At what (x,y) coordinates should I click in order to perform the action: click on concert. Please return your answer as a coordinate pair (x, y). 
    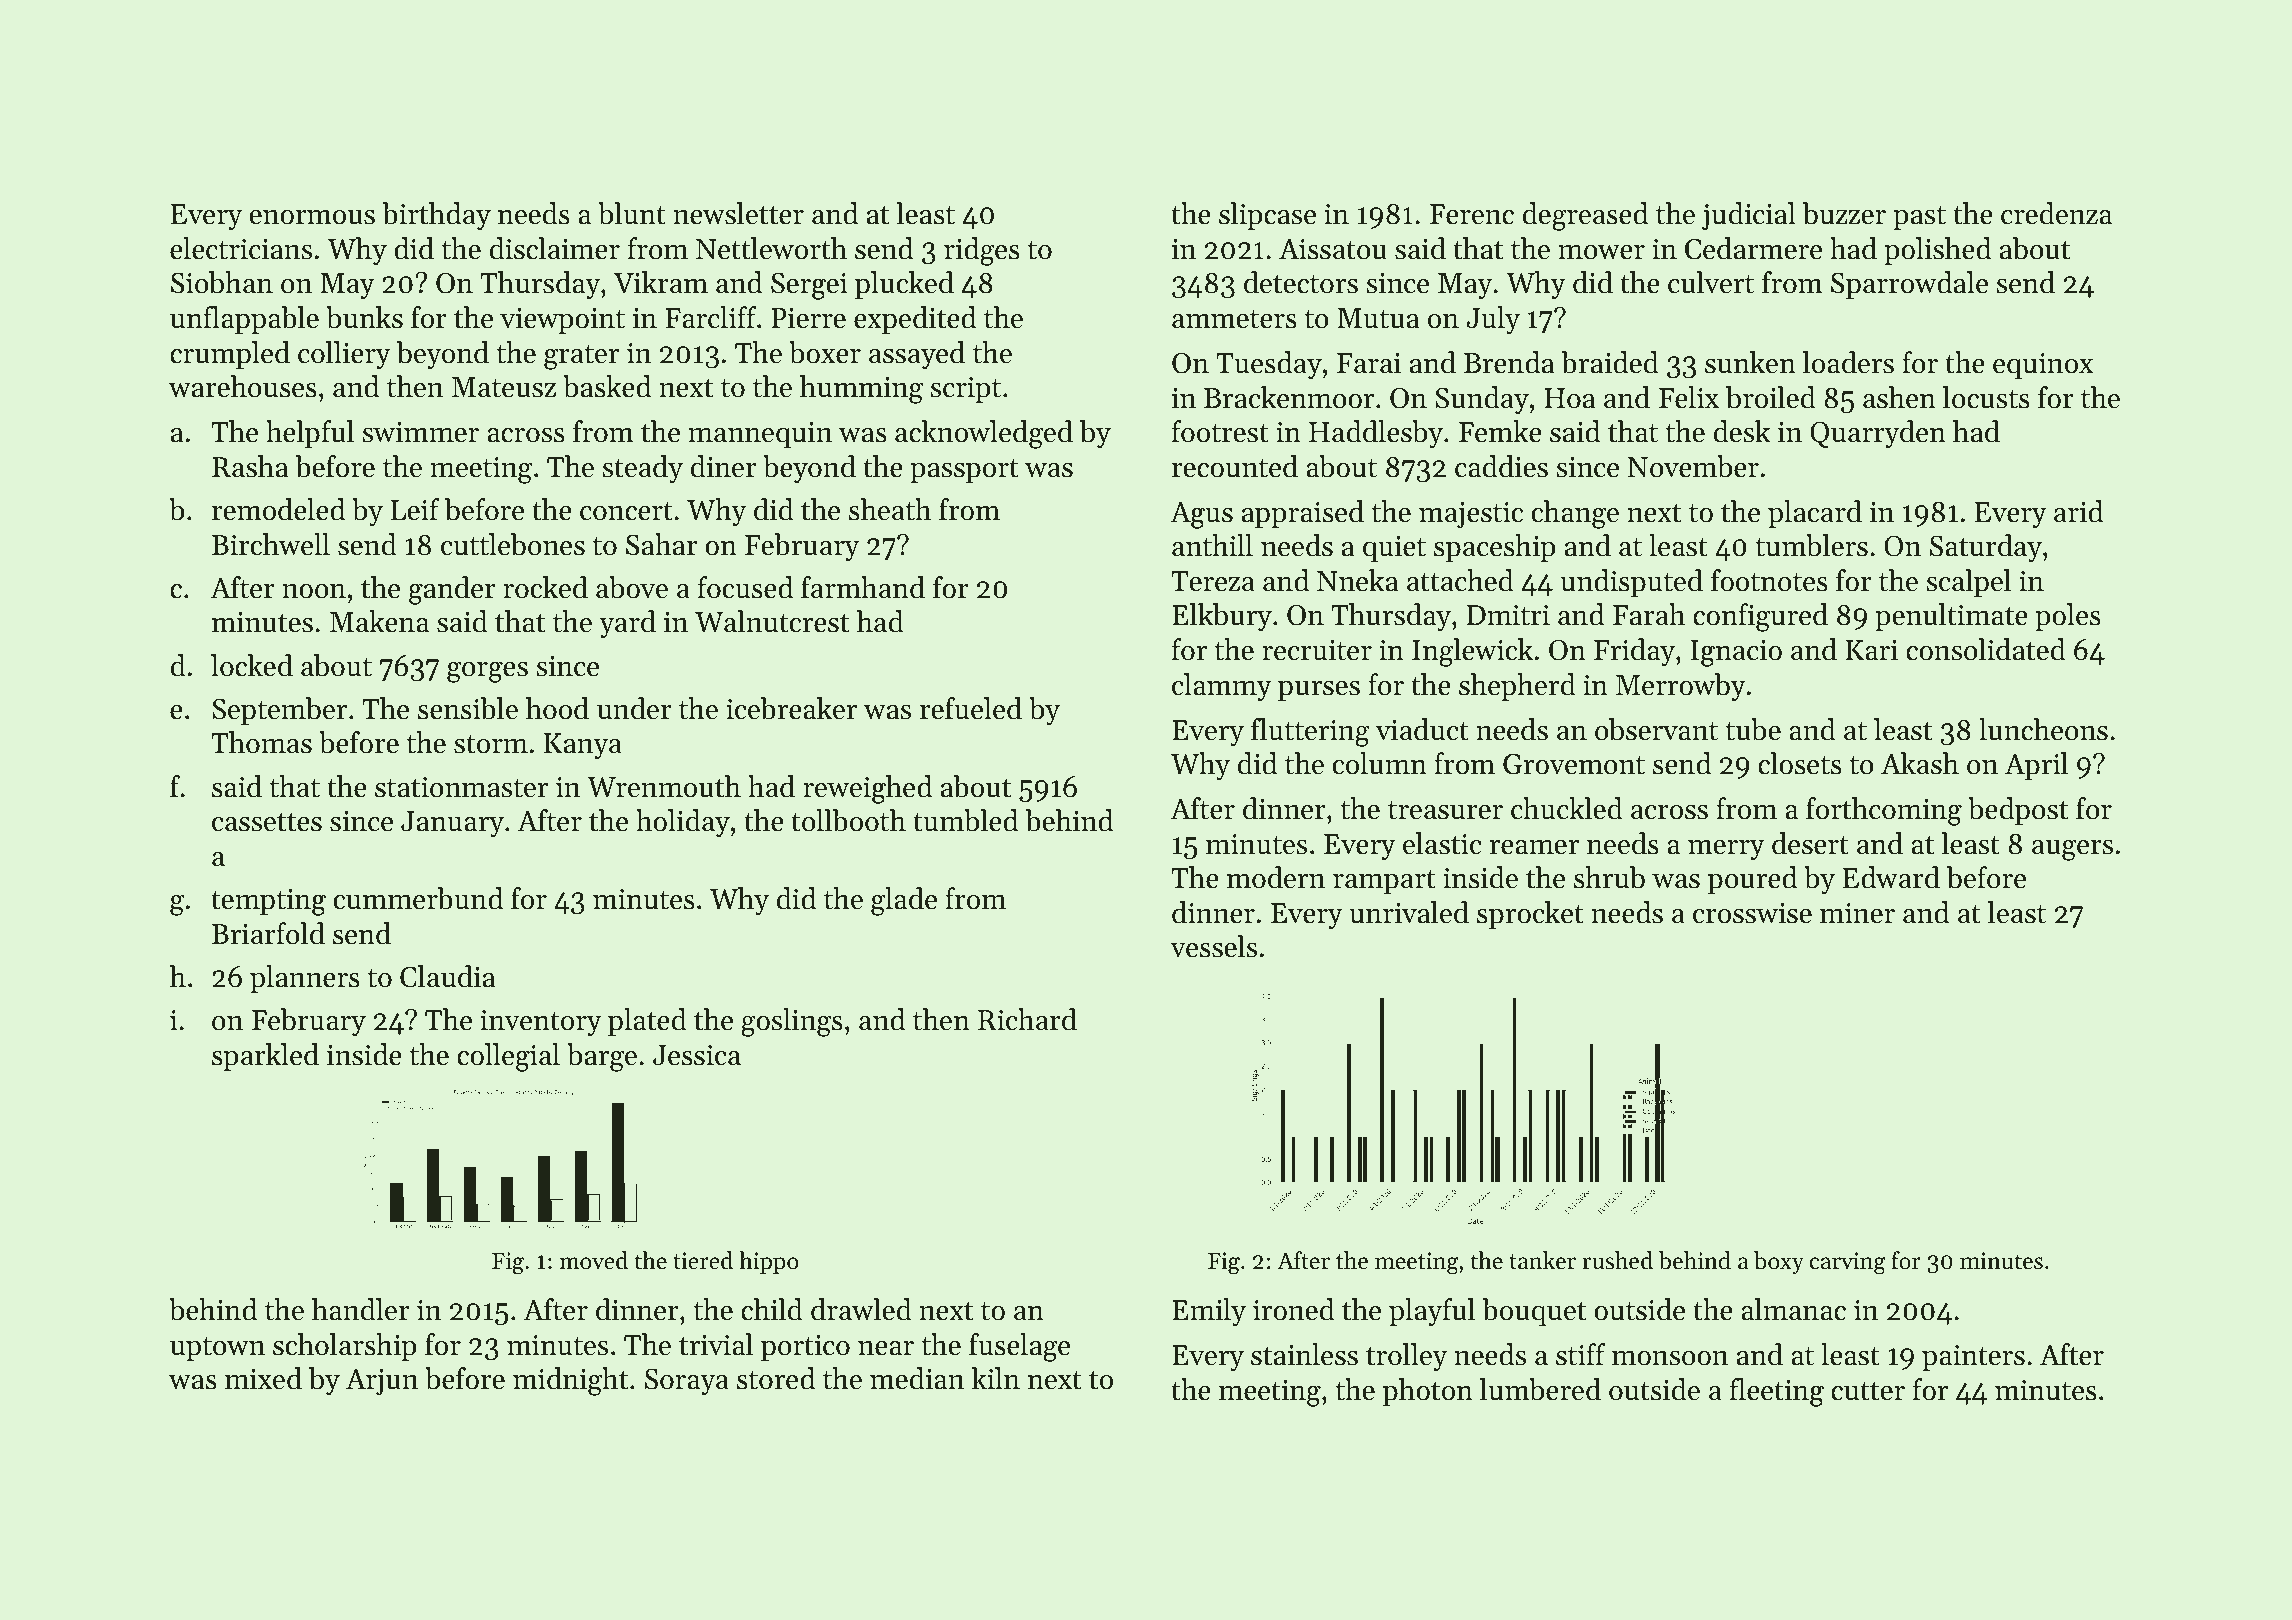
    Looking at the image, I should click on (626, 511).
